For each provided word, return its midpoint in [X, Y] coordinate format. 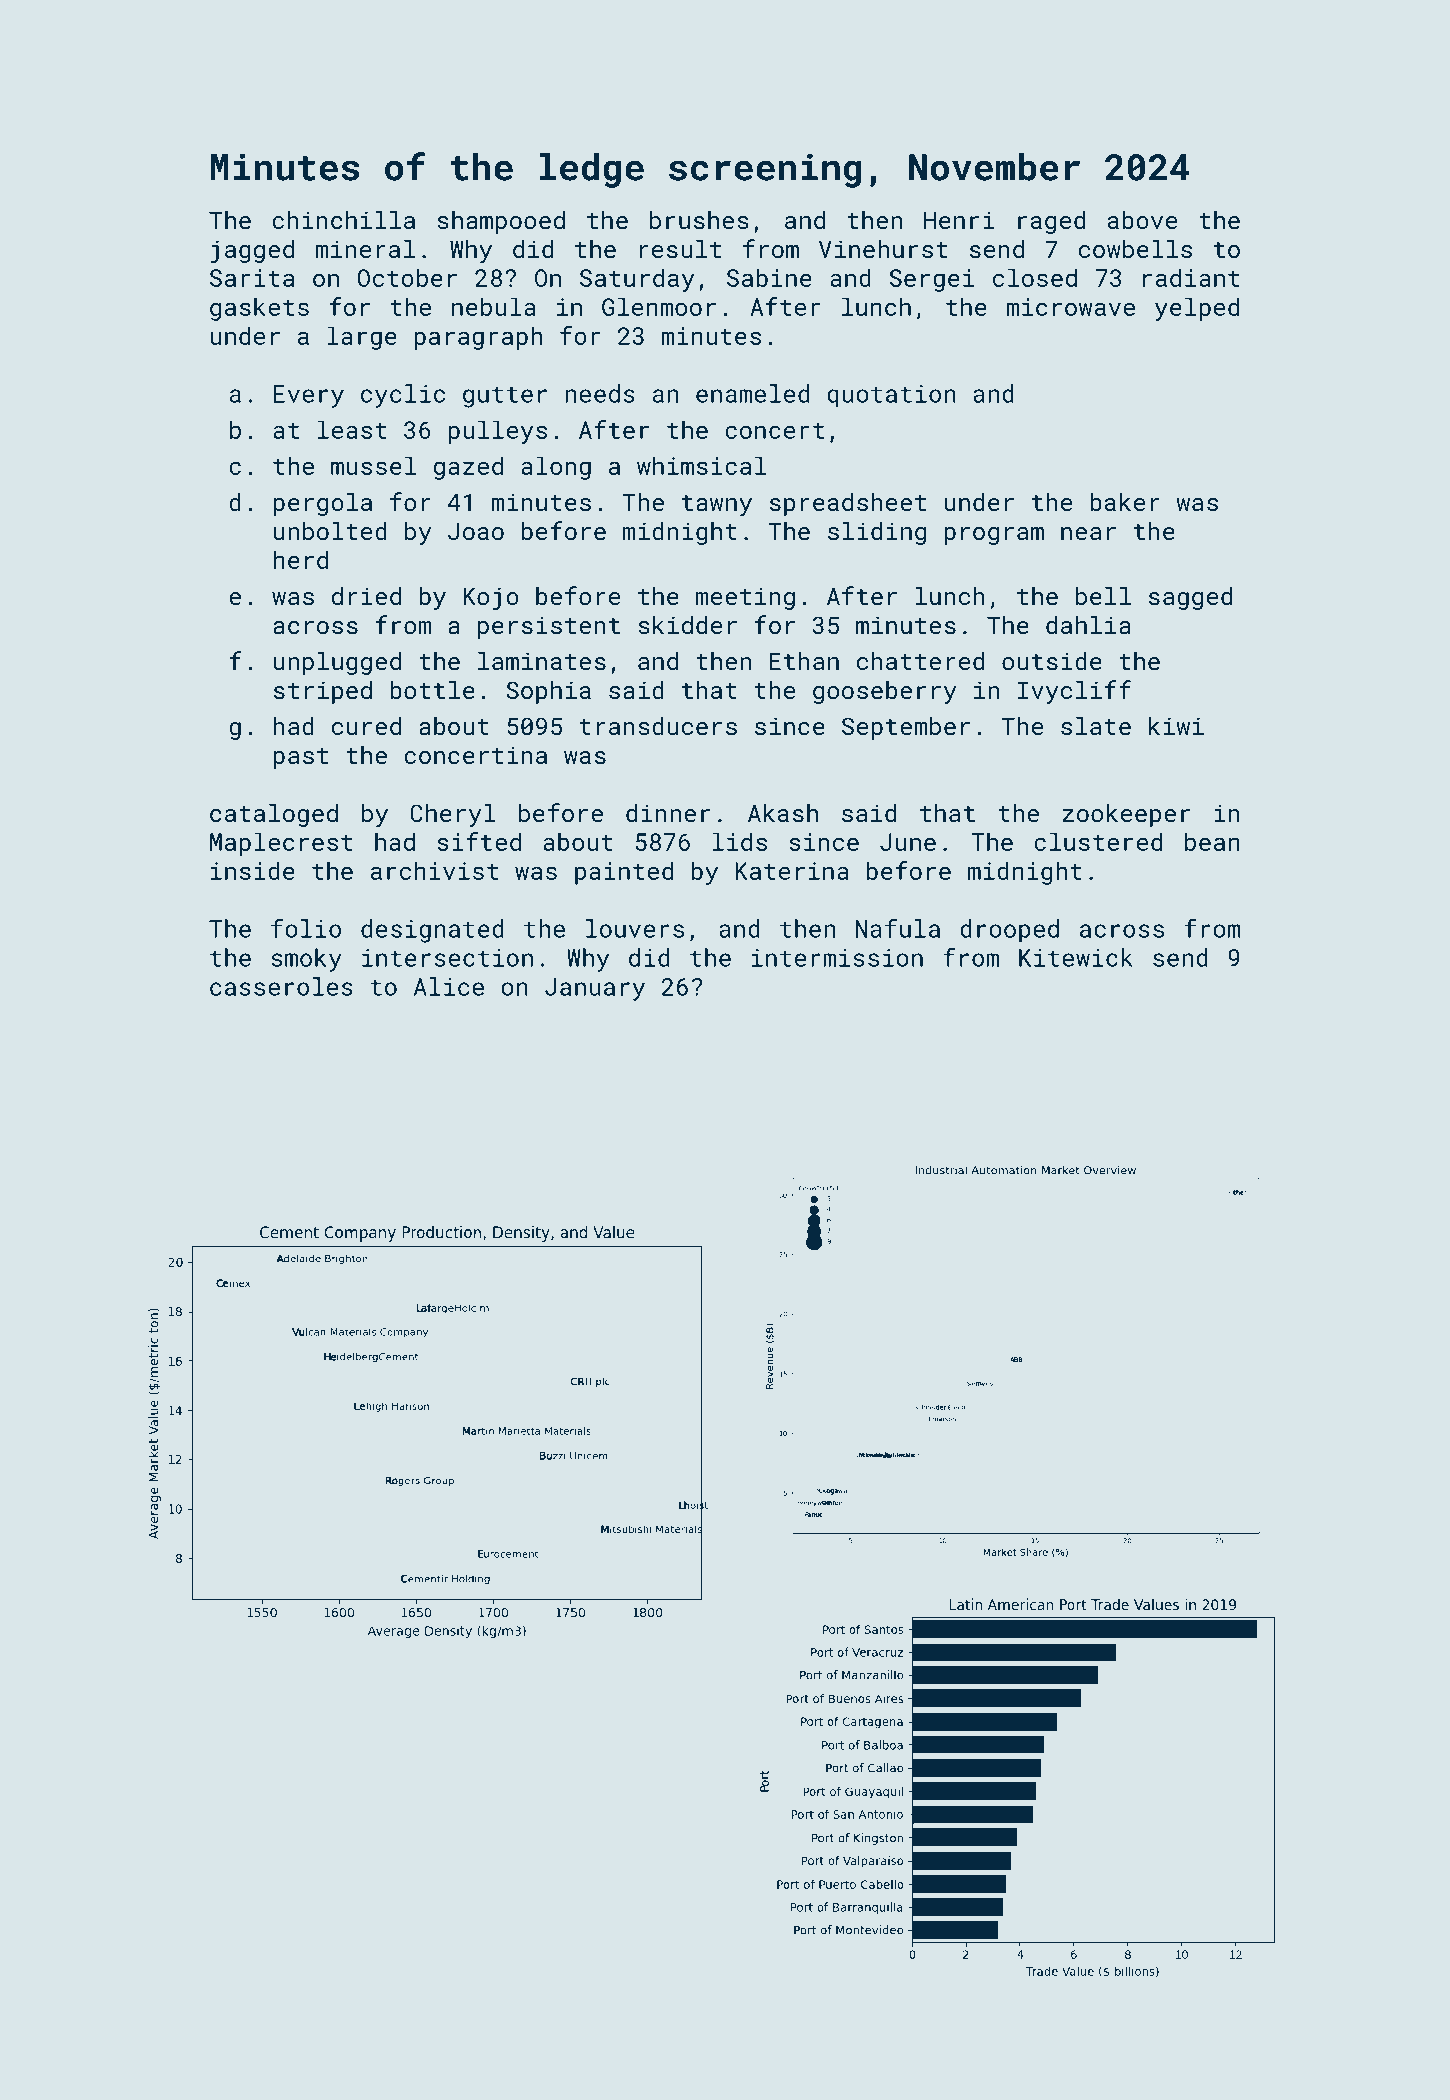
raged [1051, 222]
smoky [306, 960]
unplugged [337, 663]
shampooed [501, 222]
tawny [717, 505]
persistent [549, 627]
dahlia [1088, 625]
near [1088, 533]
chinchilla [343, 220]
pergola [323, 504]
